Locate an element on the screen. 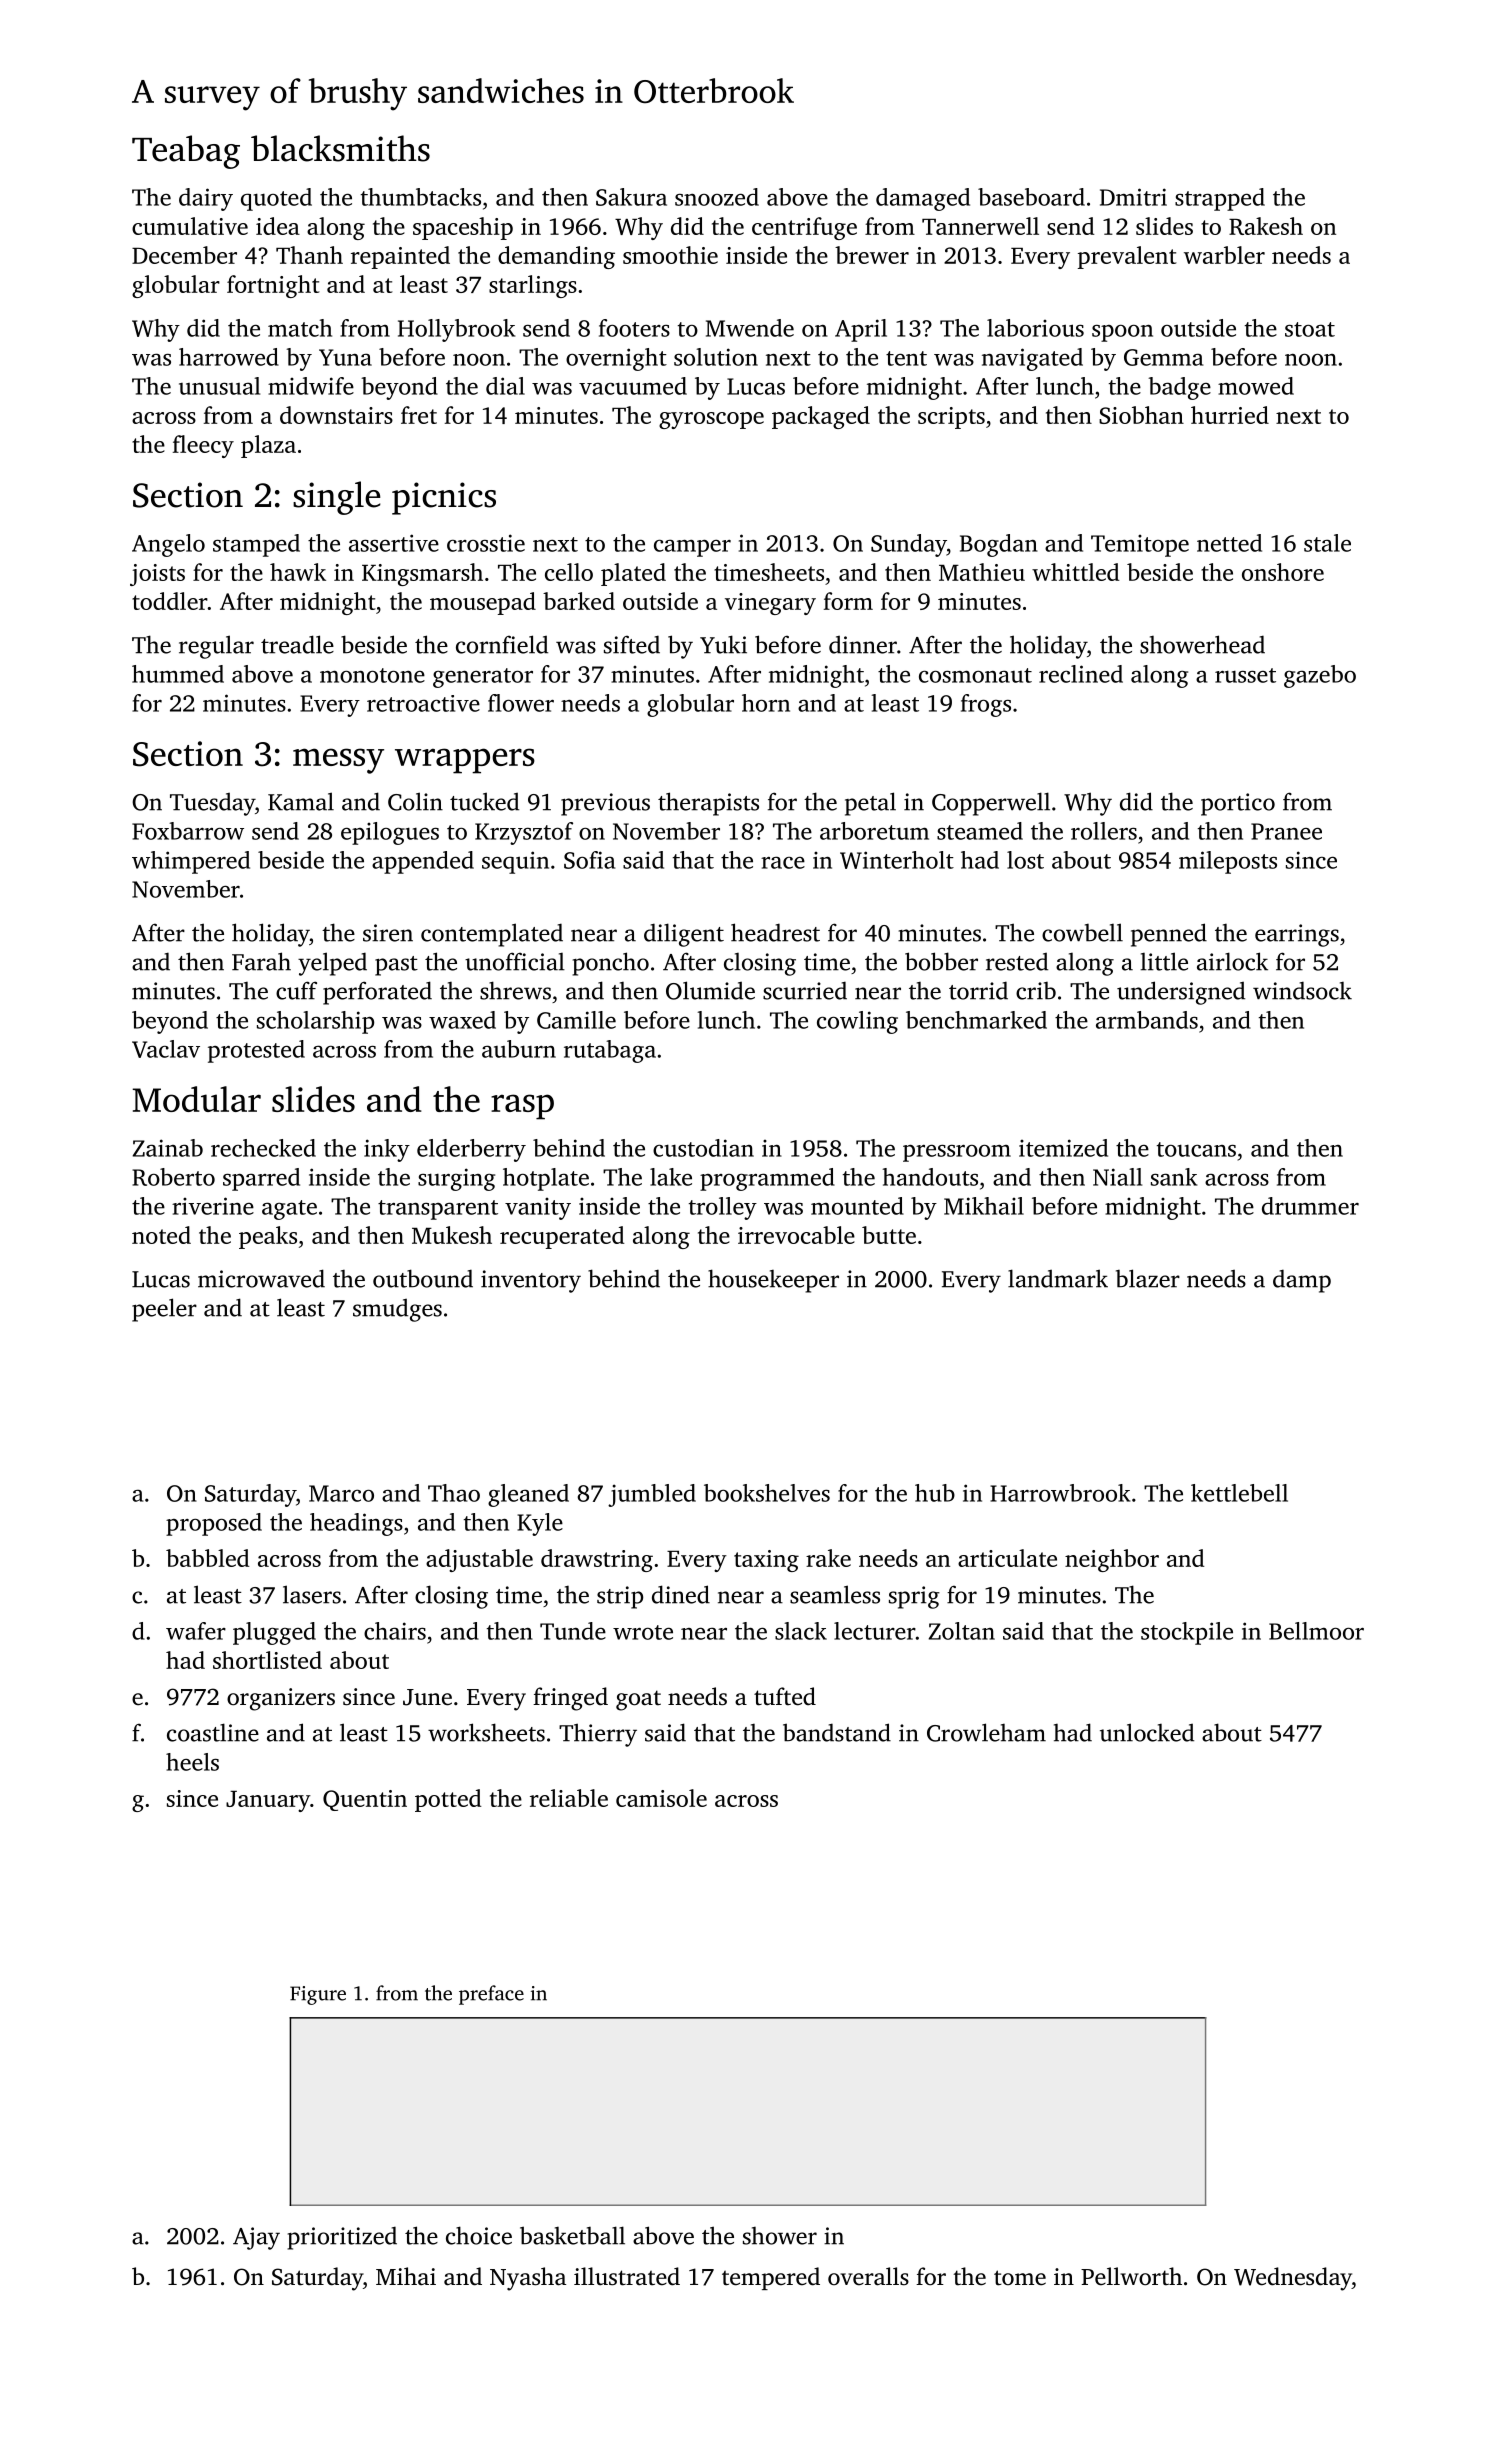 Image resolution: width=1496 pixels, height=2464 pixels. prioritized is located at coordinates (342, 2238).
